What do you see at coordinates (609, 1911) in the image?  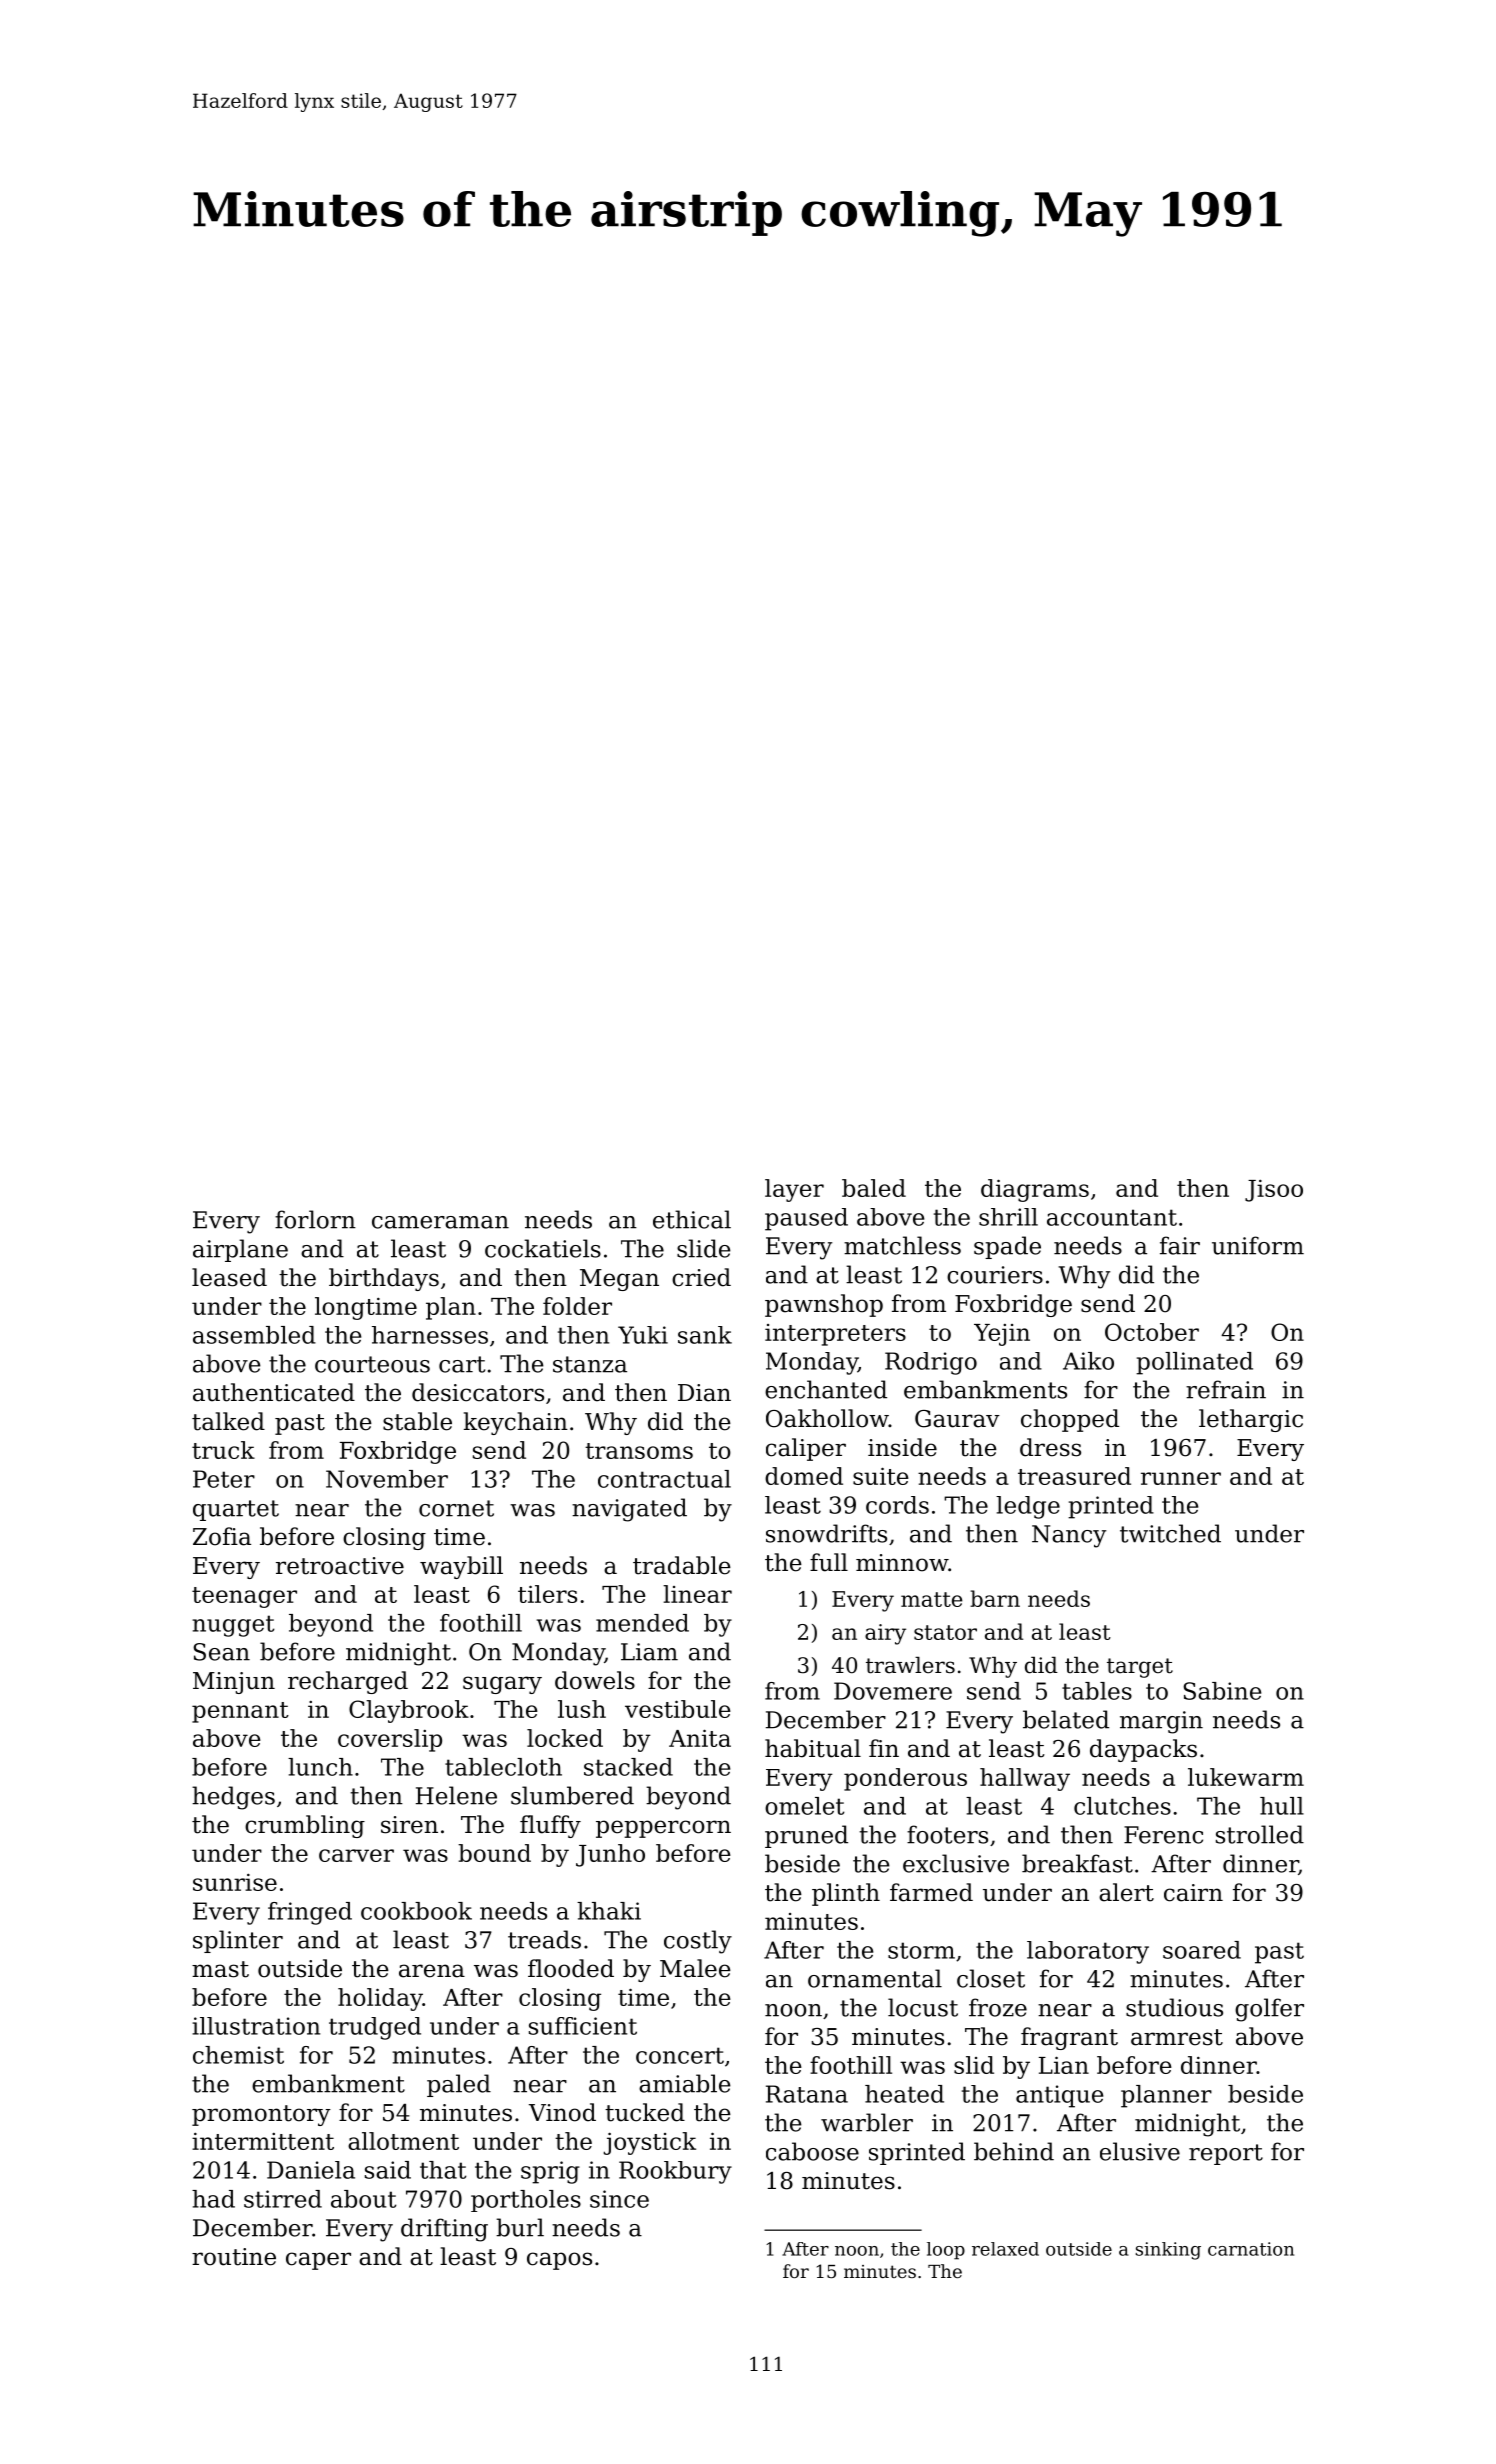 I see `khaki` at bounding box center [609, 1911].
